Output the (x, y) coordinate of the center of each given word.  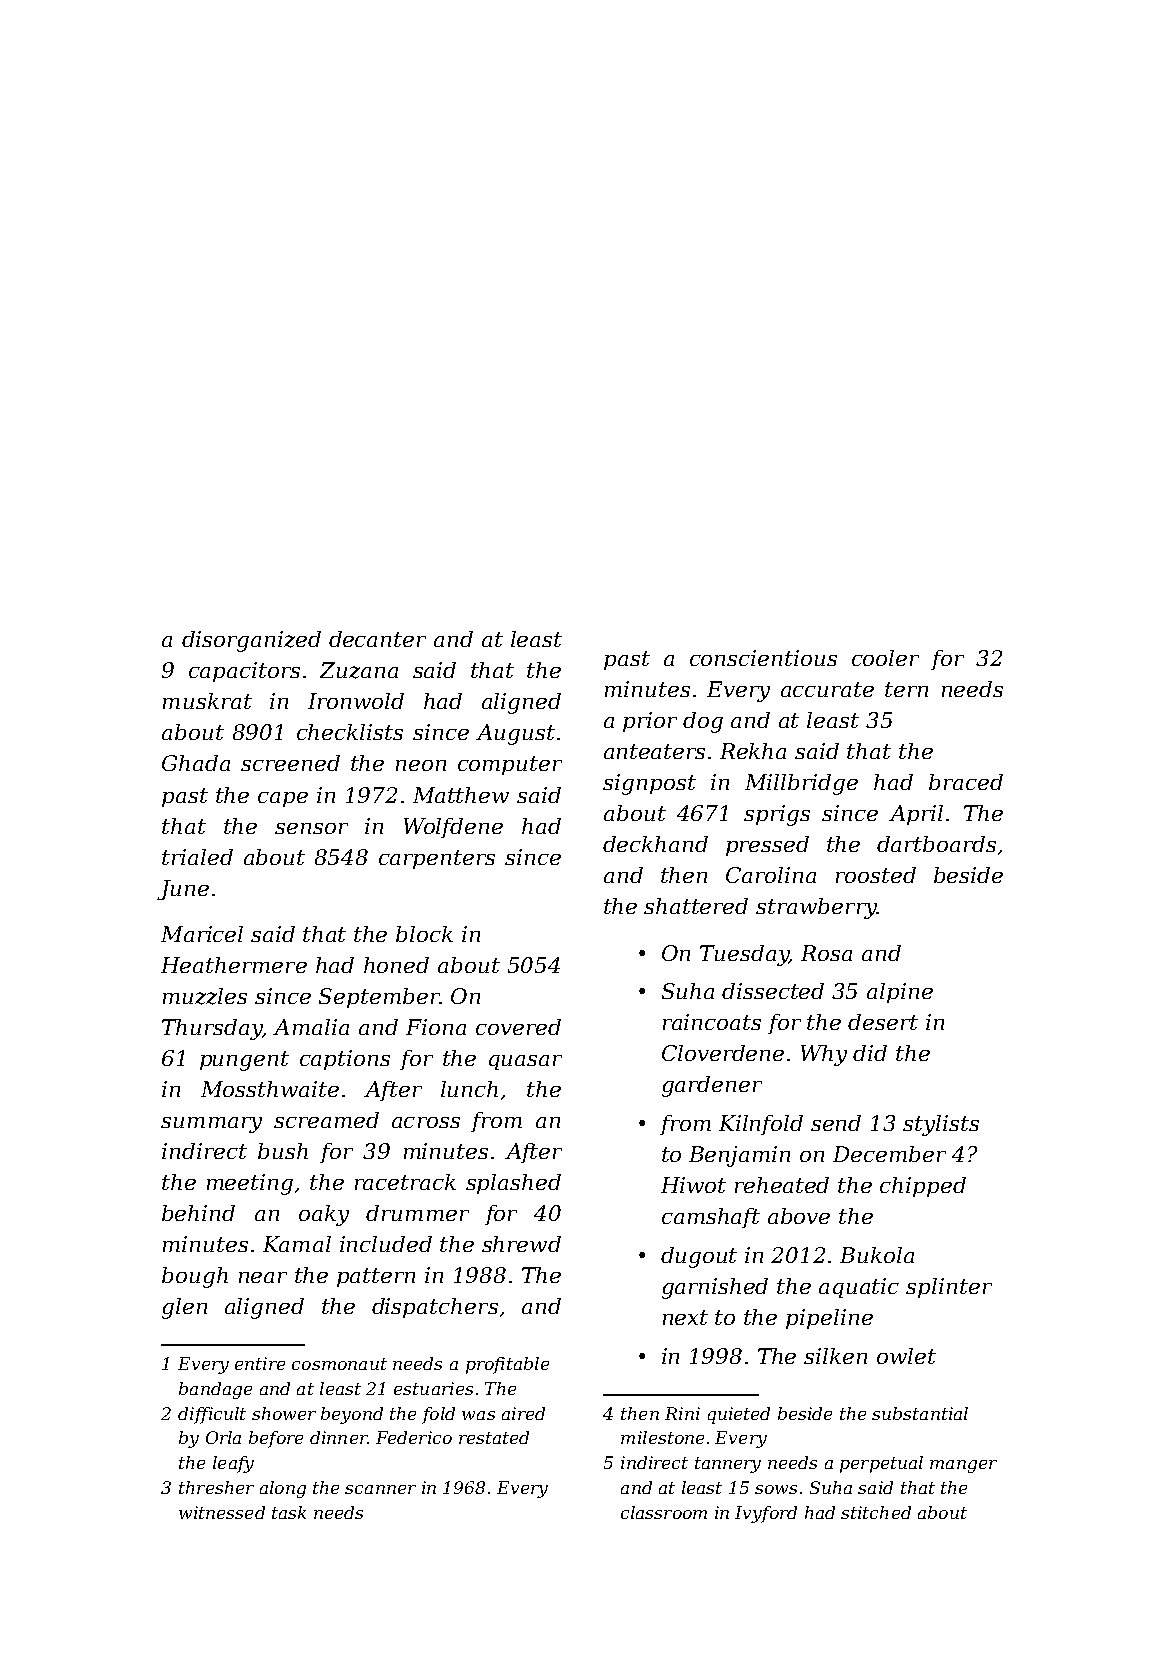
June (183, 890)
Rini (682, 1413)
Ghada (196, 763)
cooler (885, 658)
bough (195, 1277)
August (515, 734)
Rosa (826, 953)
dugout (699, 1257)
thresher (216, 1487)
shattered (696, 906)
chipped (923, 1187)
